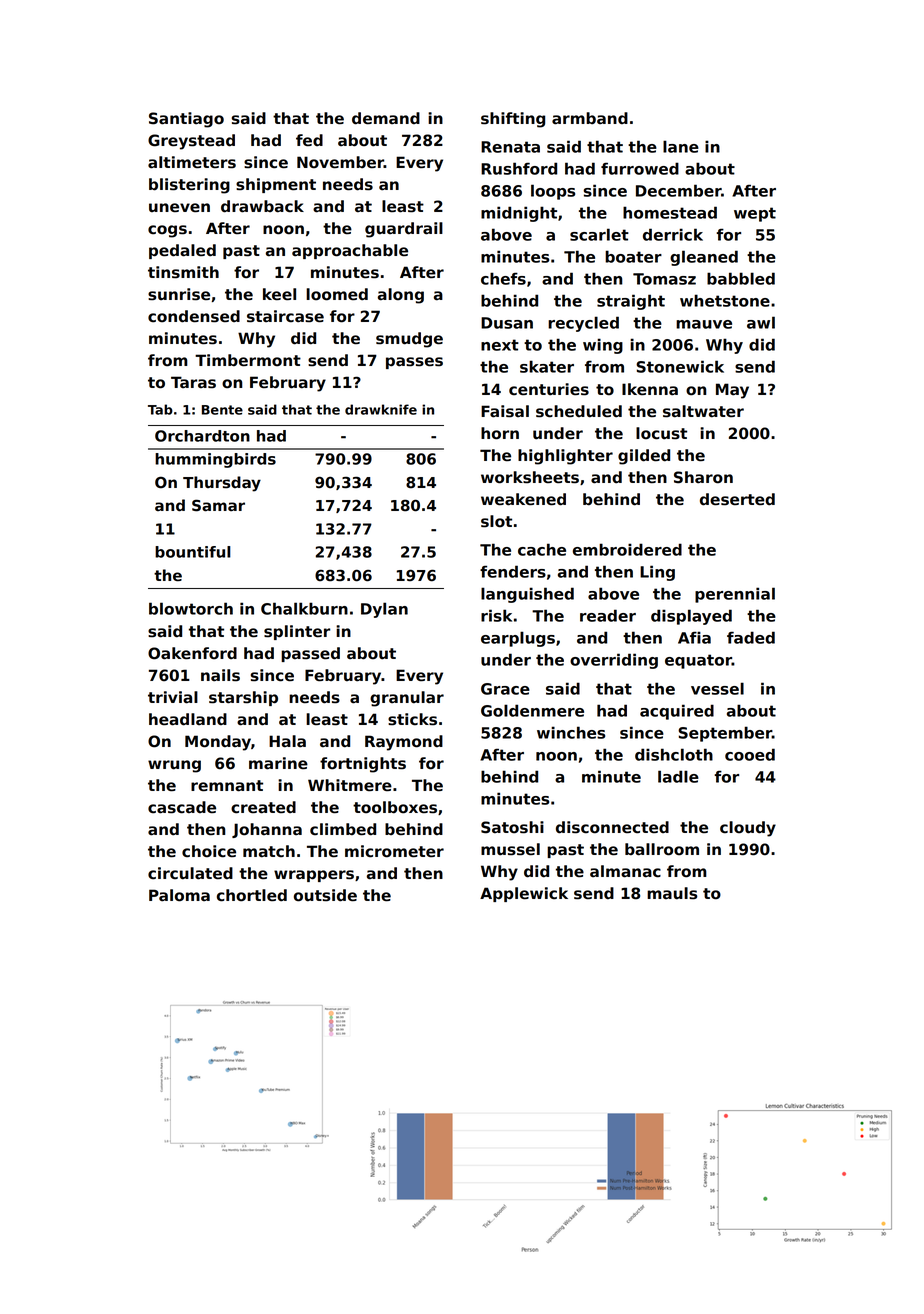  What do you see at coordinates (179, 895) in the page?
I see `Paloma` at bounding box center [179, 895].
